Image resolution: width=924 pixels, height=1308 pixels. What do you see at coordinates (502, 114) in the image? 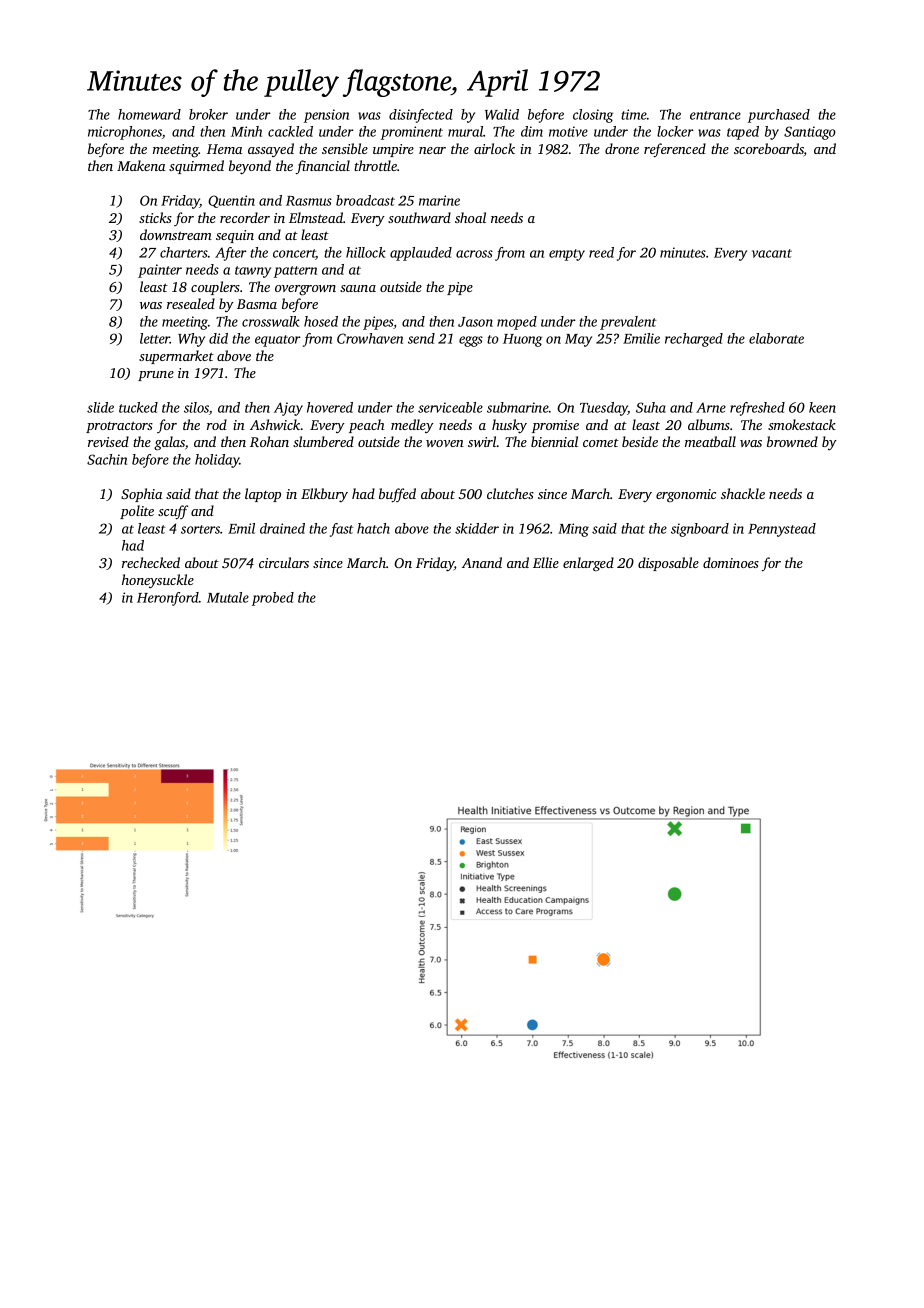
I see `Walid` at bounding box center [502, 114].
